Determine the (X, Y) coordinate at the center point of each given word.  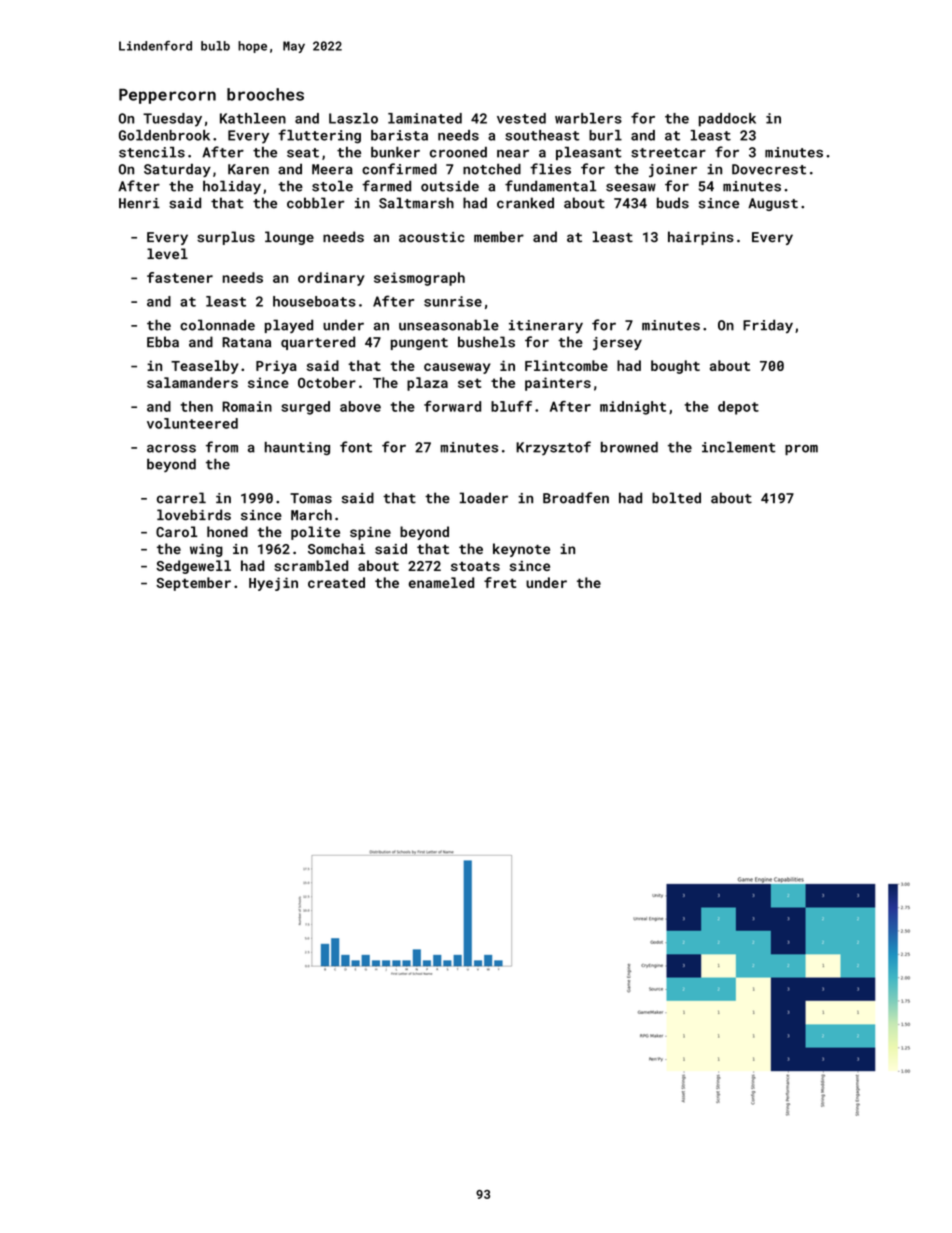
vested (521, 118)
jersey (617, 343)
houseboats (314, 301)
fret (500, 582)
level (167, 253)
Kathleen (253, 118)
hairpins (701, 238)
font (356, 447)
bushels (486, 342)
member (499, 236)
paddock (727, 120)
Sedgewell (193, 567)
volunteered (192, 423)
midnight (633, 408)
